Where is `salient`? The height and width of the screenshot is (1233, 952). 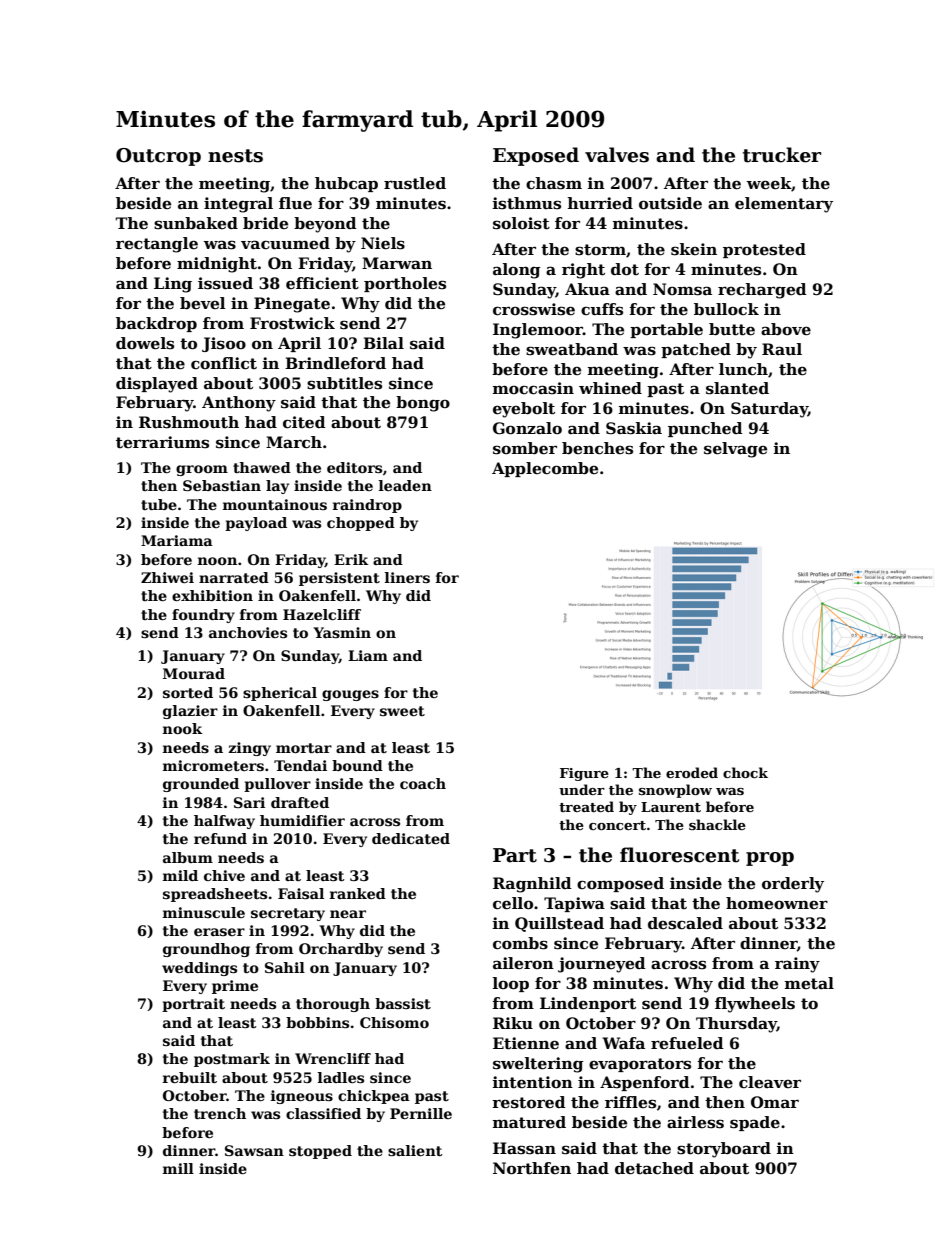
salient is located at coordinates (415, 1150).
